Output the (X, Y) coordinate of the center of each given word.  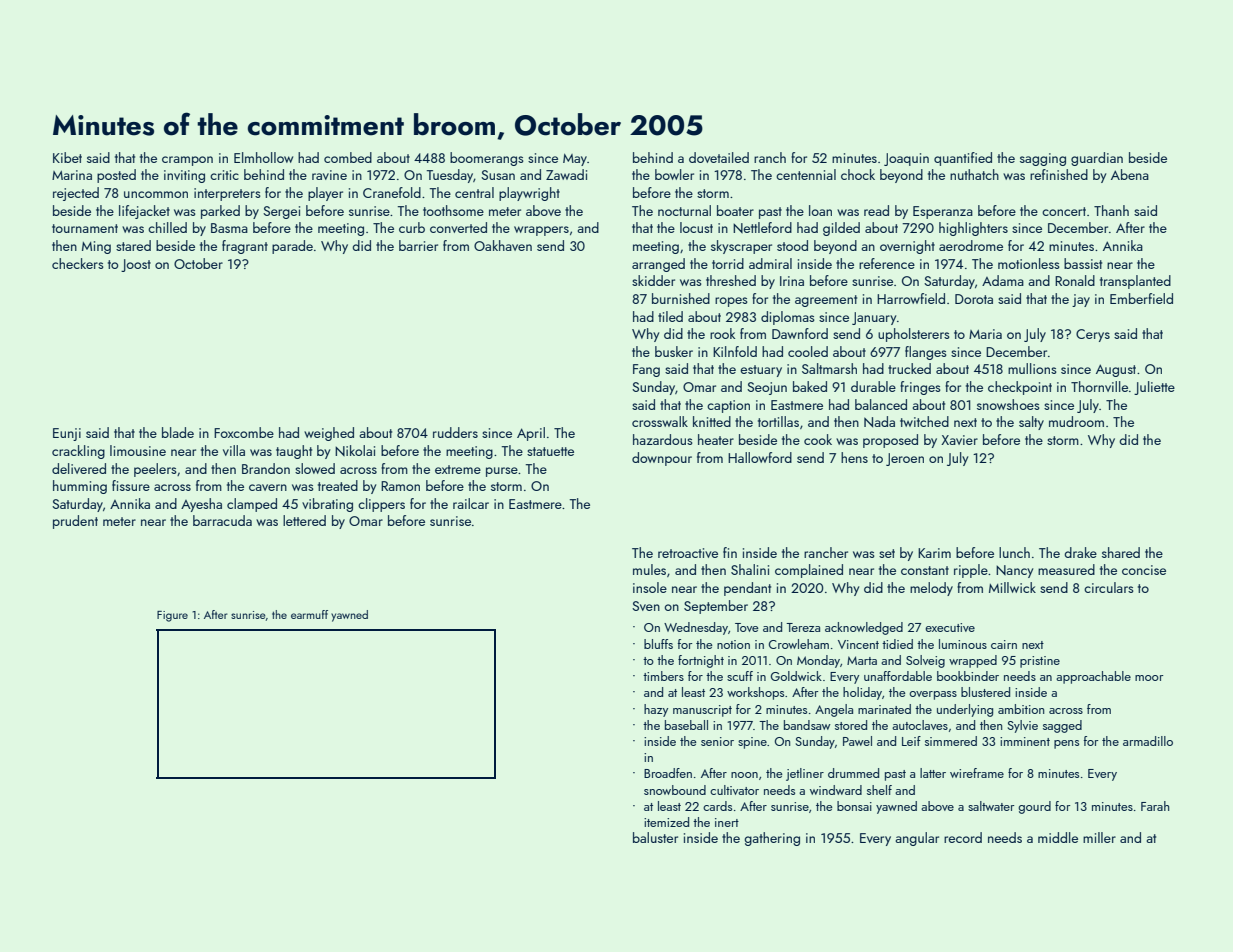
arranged (658, 265)
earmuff (309, 614)
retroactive (688, 553)
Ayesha (201, 505)
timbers (663, 676)
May (575, 159)
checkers (78, 263)
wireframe (977, 773)
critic (224, 175)
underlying (965, 710)
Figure (172, 616)
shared (1121, 552)
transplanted (1135, 282)
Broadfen (668, 773)
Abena (1130, 174)
